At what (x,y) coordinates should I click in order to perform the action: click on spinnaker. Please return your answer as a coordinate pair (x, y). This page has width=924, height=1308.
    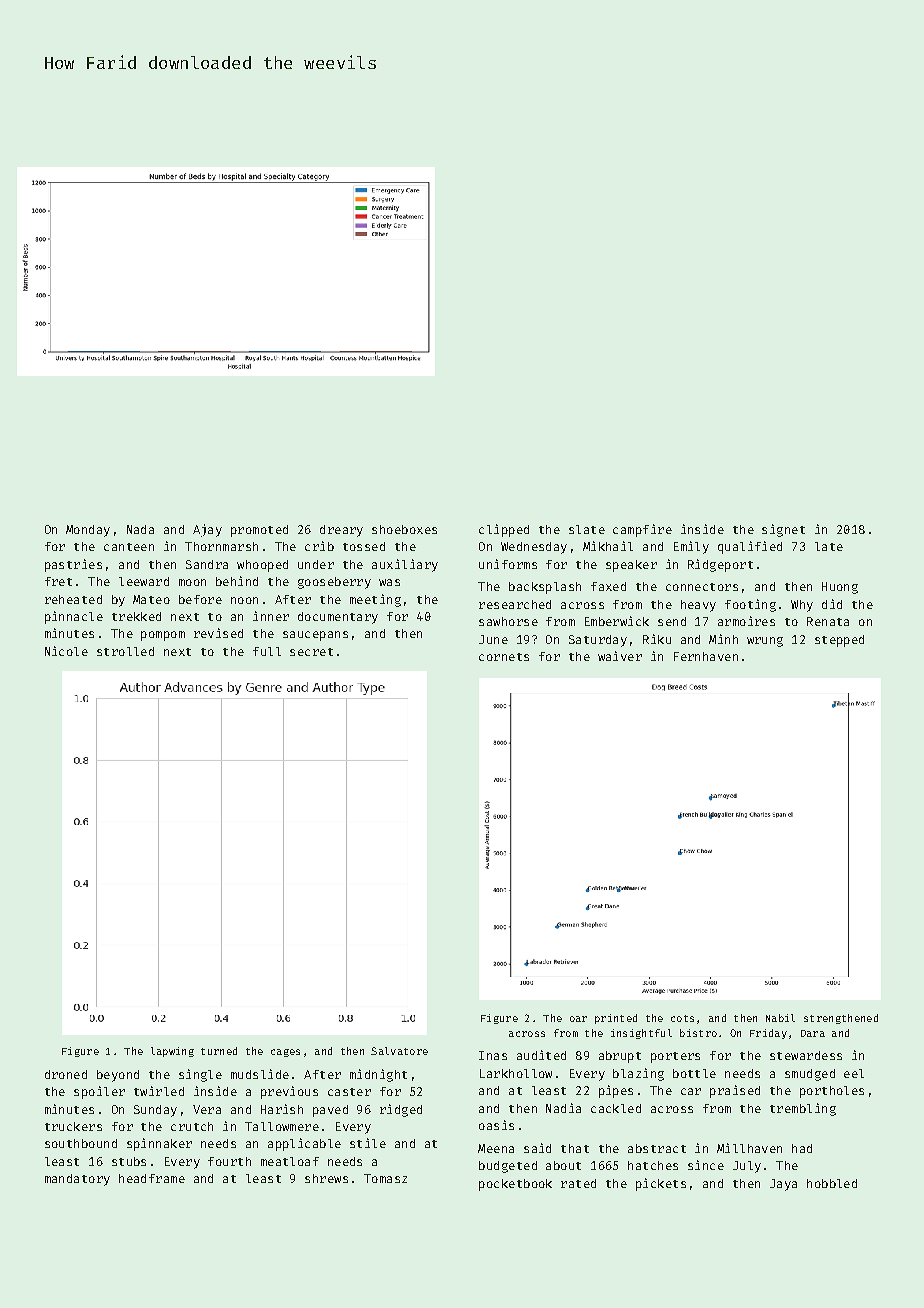
    Looking at the image, I should click on (159, 1144).
